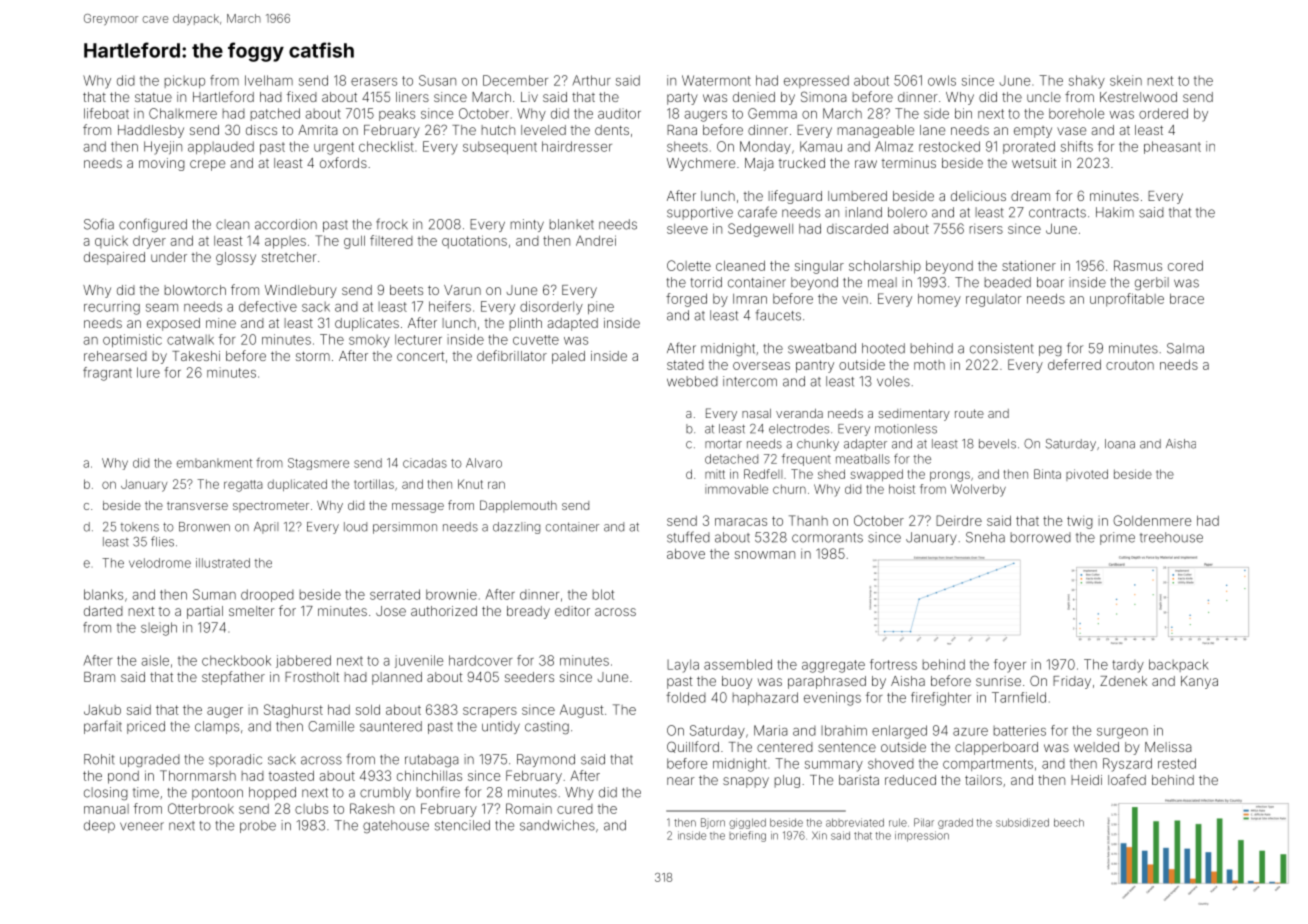  What do you see at coordinates (1087, 82) in the image?
I see `shaky` at bounding box center [1087, 82].
